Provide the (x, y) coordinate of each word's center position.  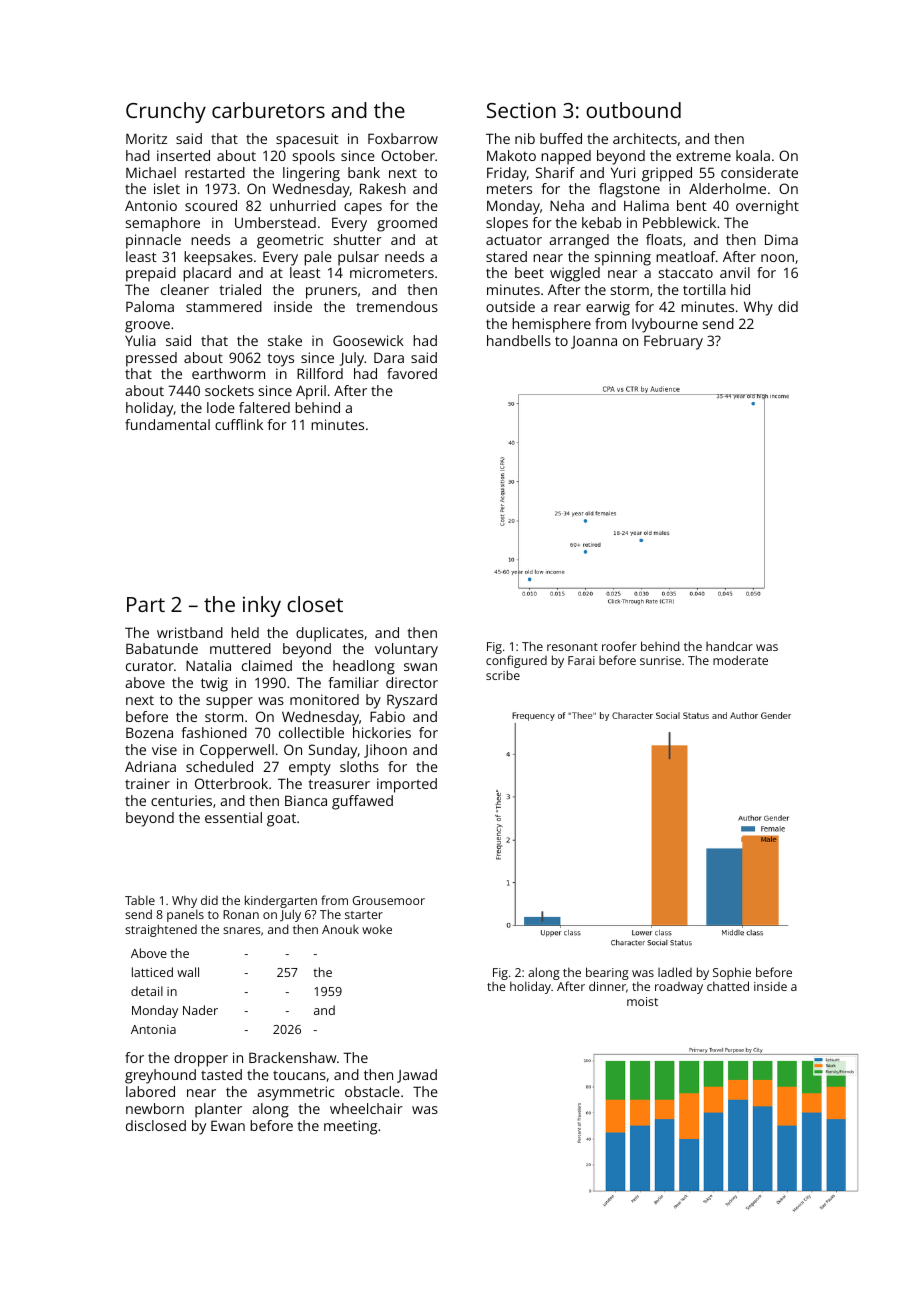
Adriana (150, 766)
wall (188, 972)
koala (753, 155)
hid (740, 289)
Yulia (140, 340)
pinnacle (153, 241)
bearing (607, 973)
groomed (407, 224)
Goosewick (368, 340)
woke (377, 929)
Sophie (732, 973)
